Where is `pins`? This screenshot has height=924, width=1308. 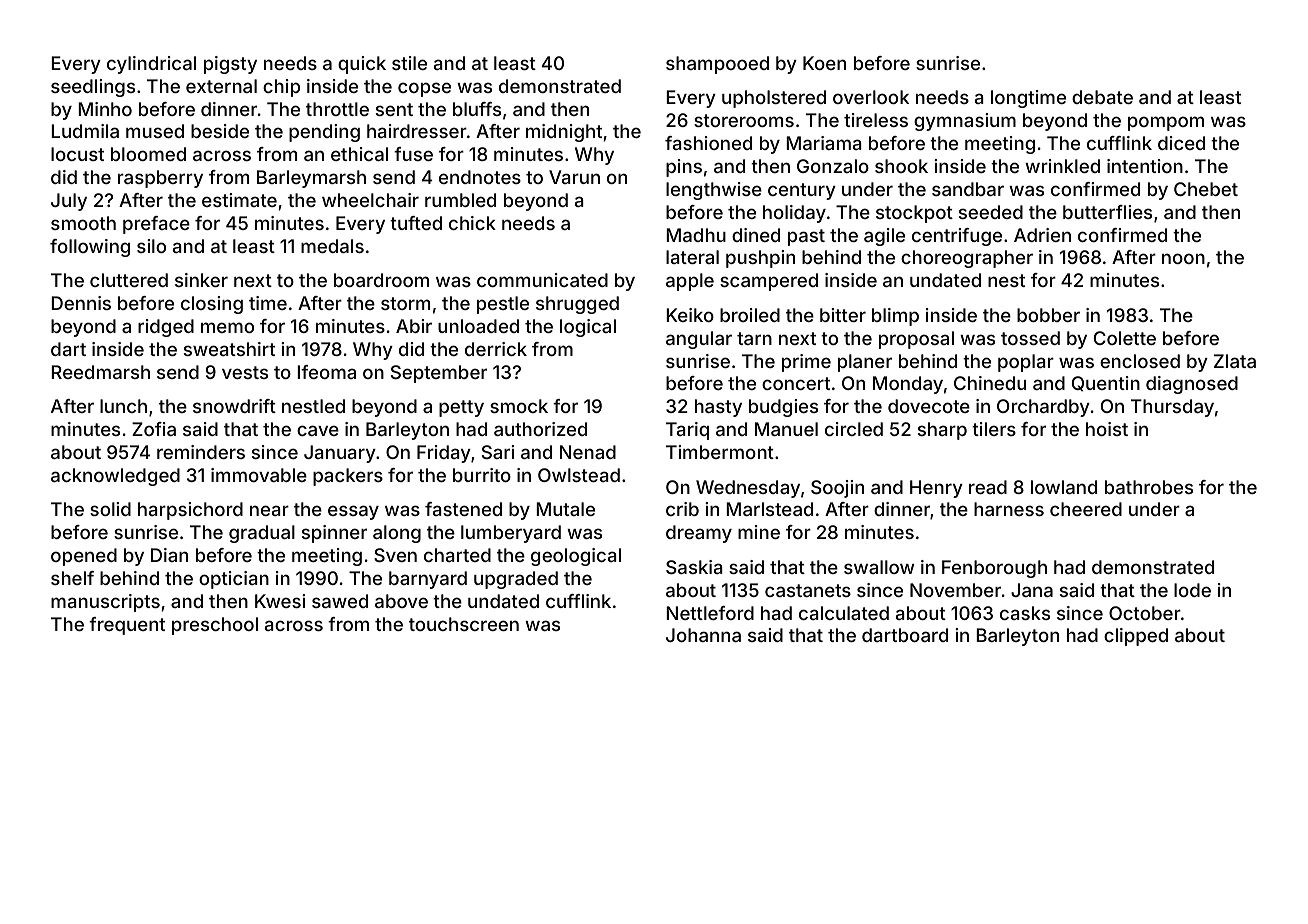 pins is located at coordinates (684, 168).
